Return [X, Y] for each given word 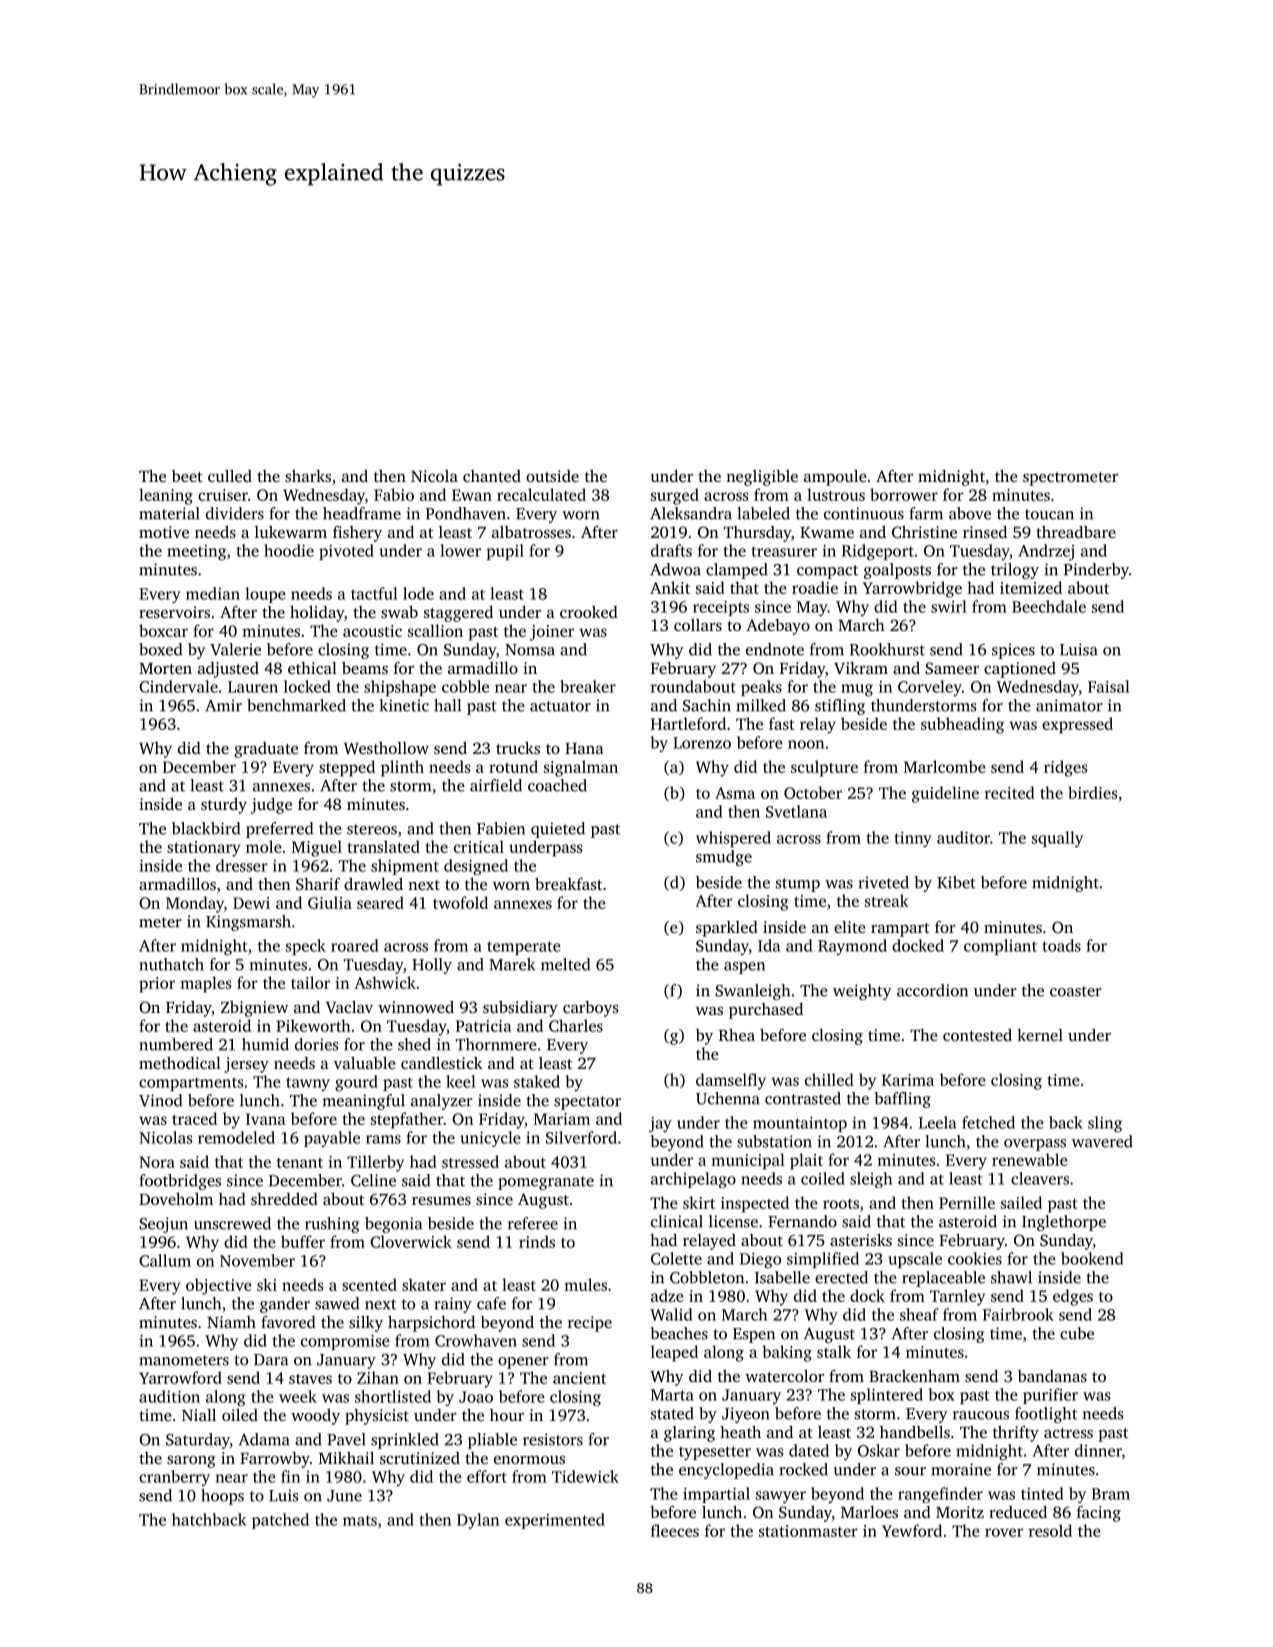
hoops [222, 1497]
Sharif [318, 884]
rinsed [985, 532]
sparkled [727, 929]
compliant [1000, 947]
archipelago [693, 1180]
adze [667, 1295]
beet [187, 476]
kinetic [404, 705]
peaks [761, 688]
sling [1105, 1124]
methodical [180, 1063]
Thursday [757, 534]
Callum [165, 1260]
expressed [1077, 725]
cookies [975, 1258]
